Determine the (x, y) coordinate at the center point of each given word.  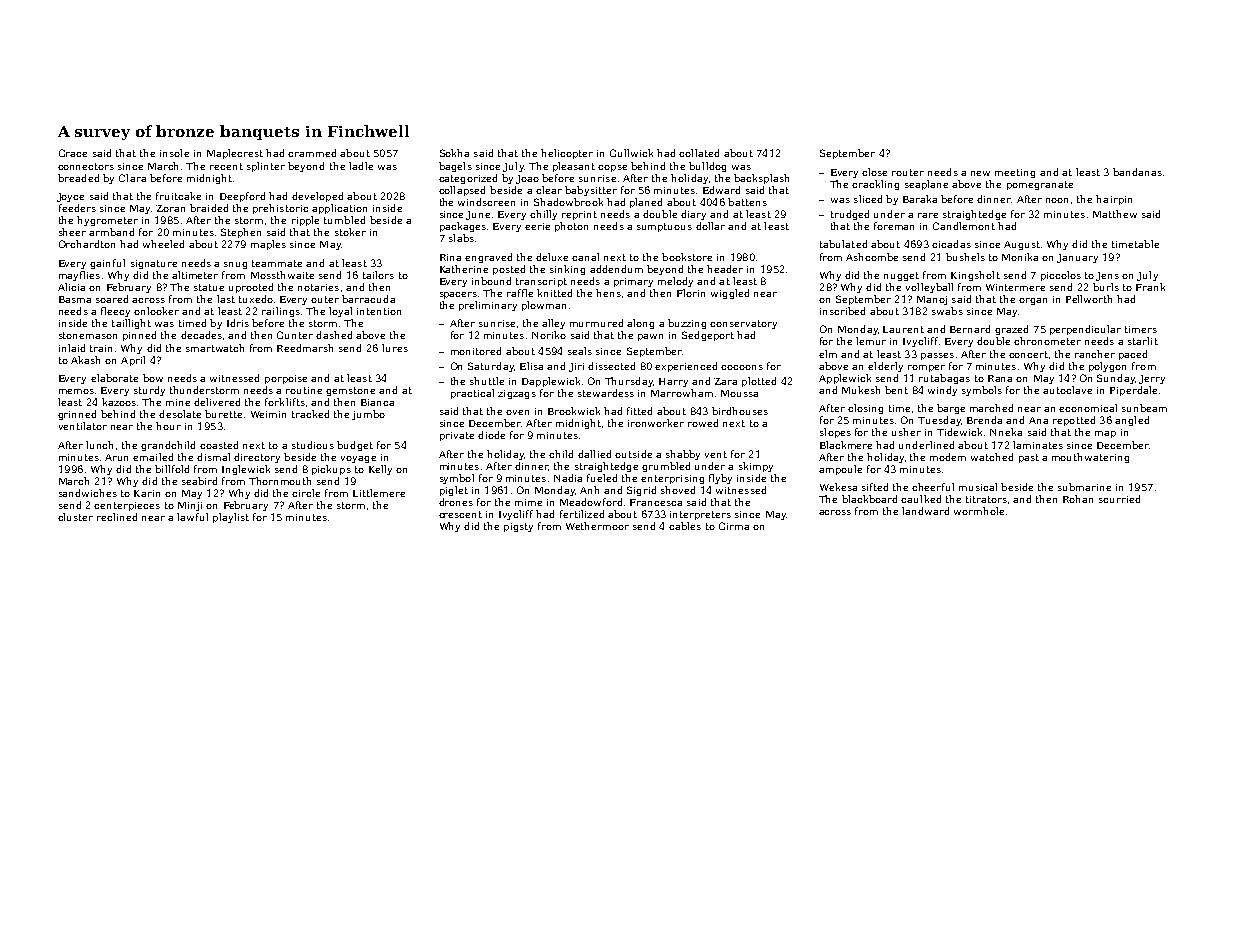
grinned (77, 415)
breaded (78, 178)
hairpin (1114, 200)
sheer (72, 232)
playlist (231, 518)
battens (747, 202)
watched (992, 457)
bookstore (687, 257)
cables (685, 526)
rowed (703, 423)
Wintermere (1015, 287)
